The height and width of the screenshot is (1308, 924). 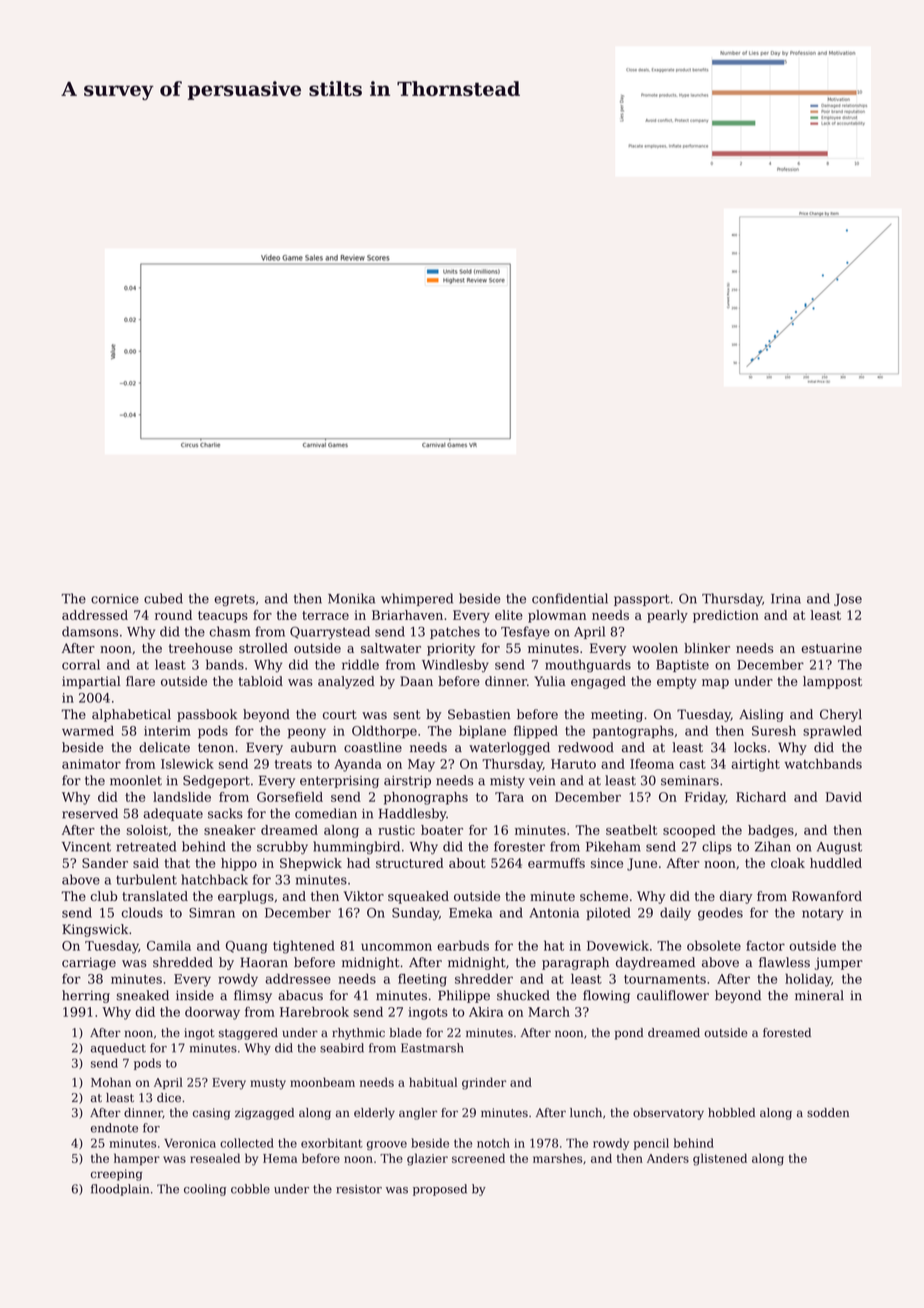 I want to click on floodplain, so click(x=120, y=1190).
